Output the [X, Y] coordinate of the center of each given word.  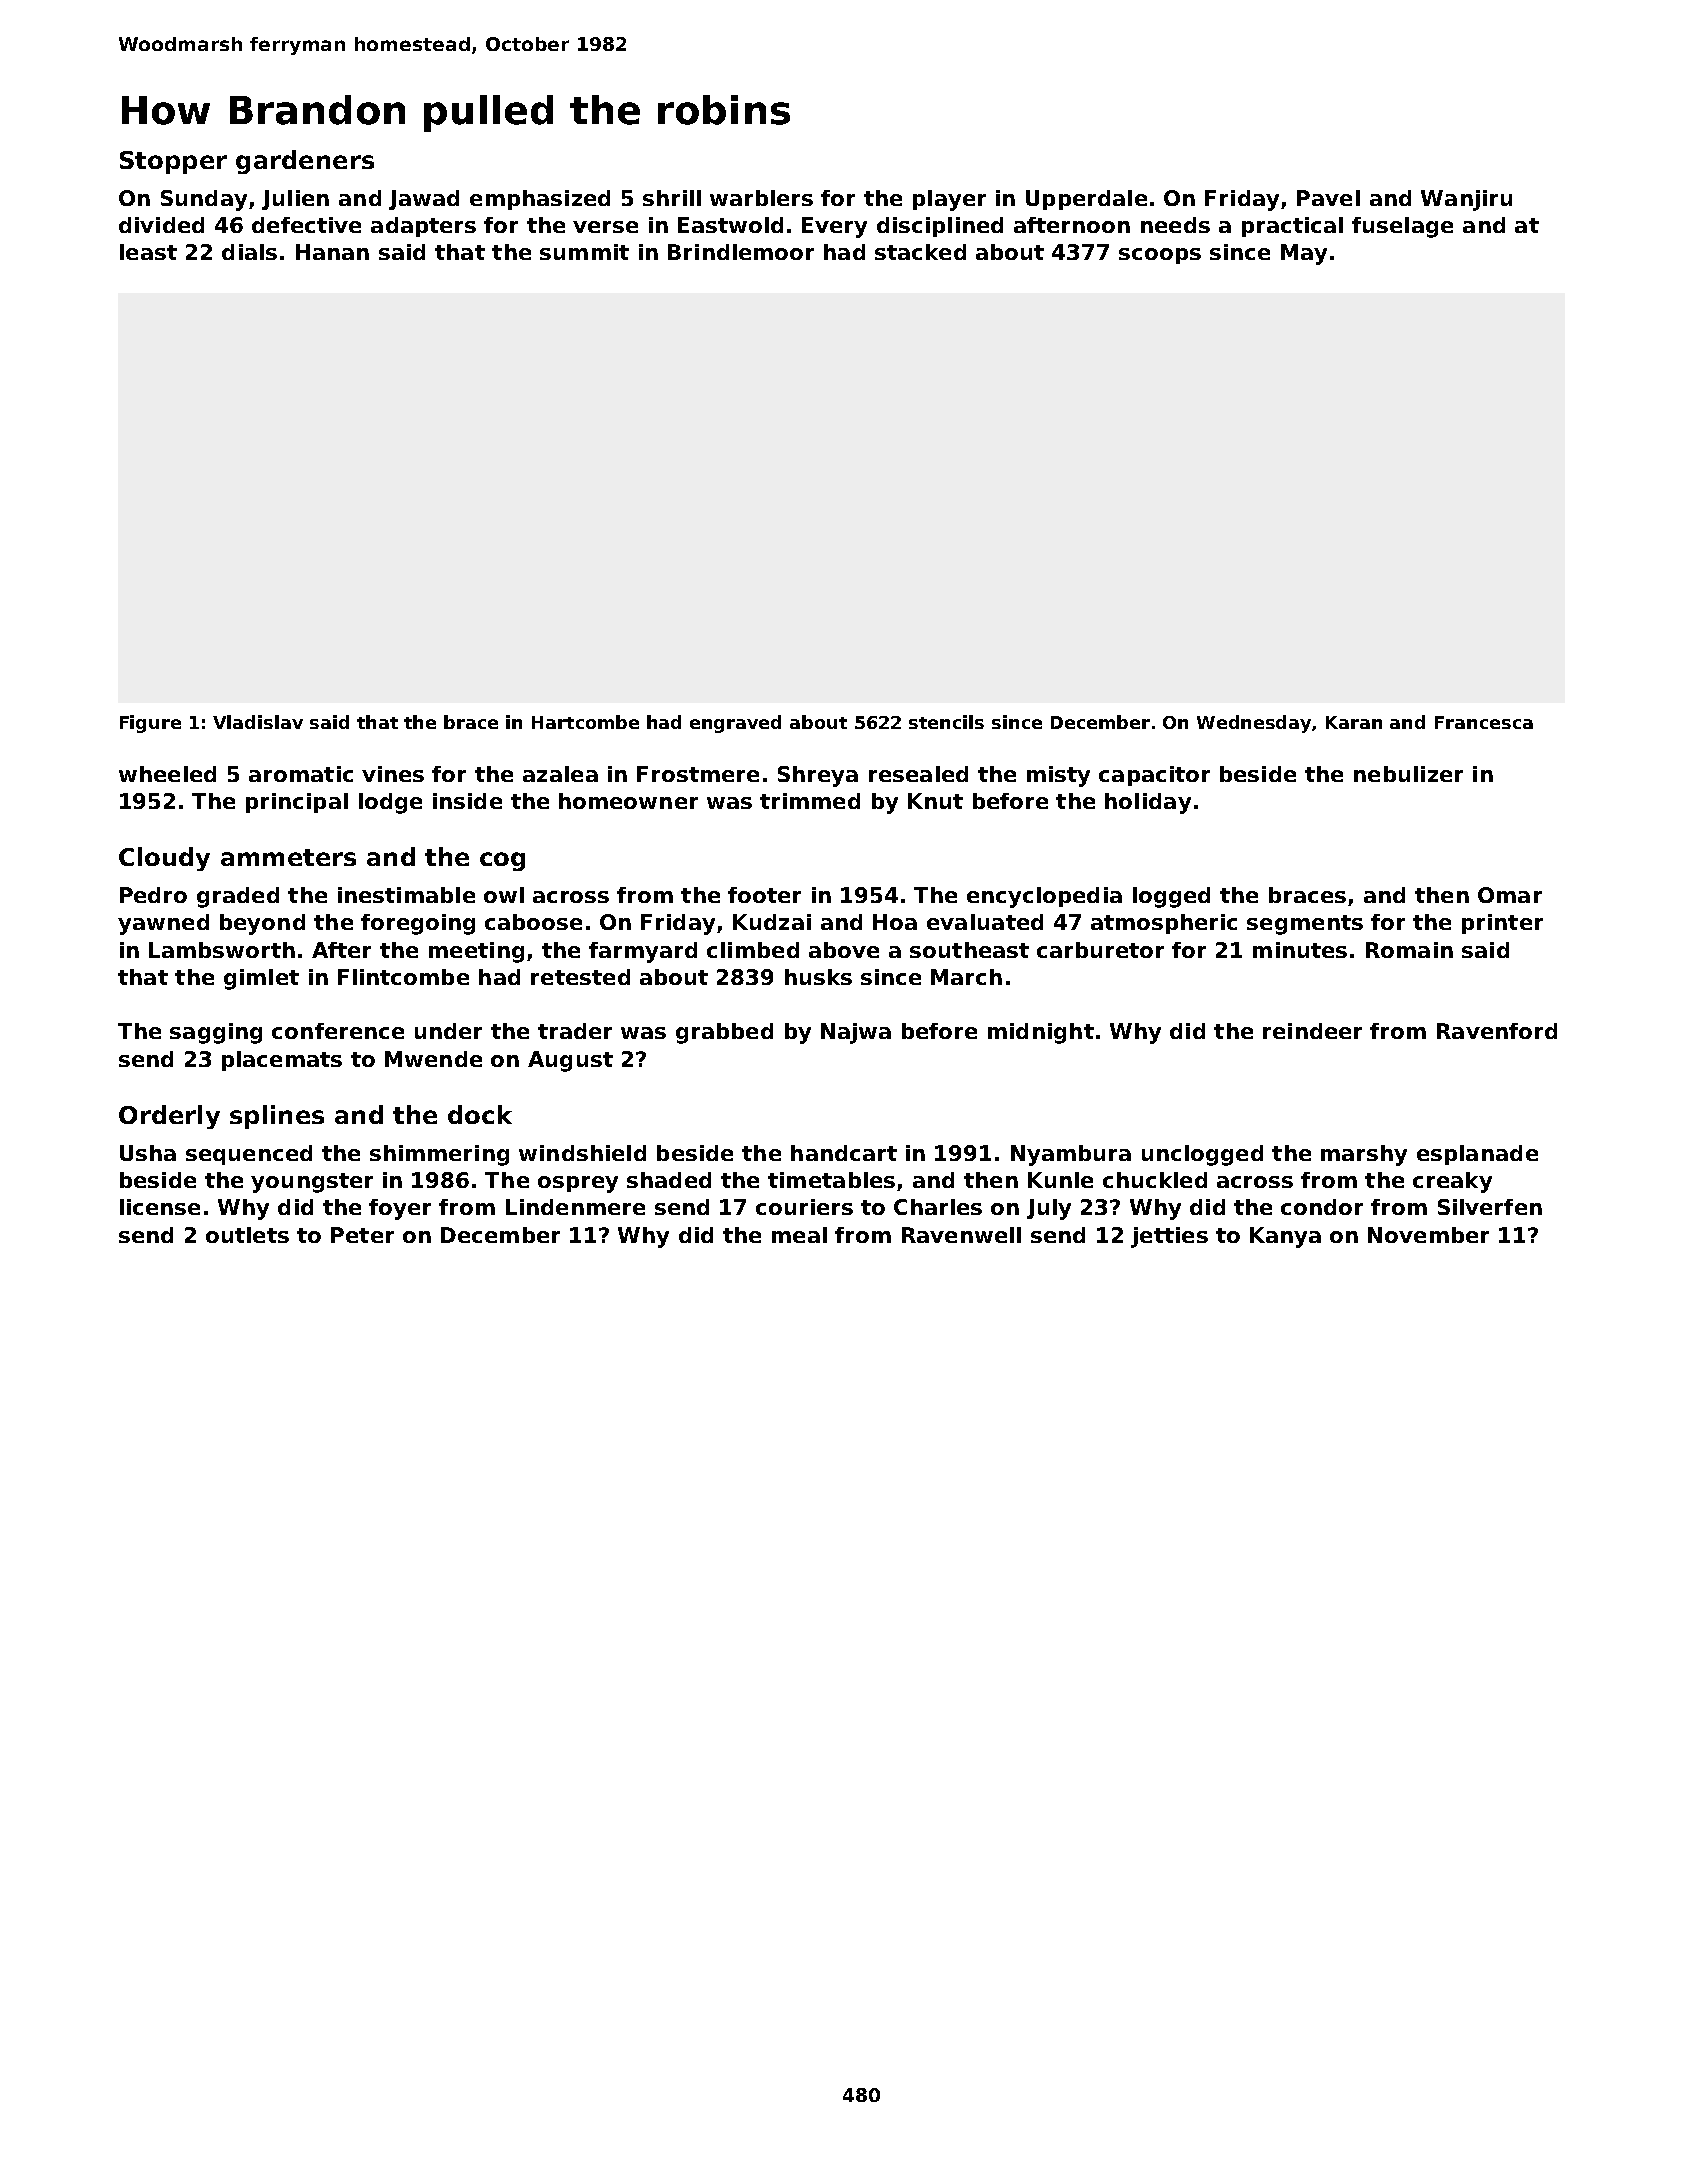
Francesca [1484, 722]
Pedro [153, 895]
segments [1305, 925]
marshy [1364, 1155]
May [1304, 254]
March [966, 977]
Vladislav [258, 722]
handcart [844, 1153]
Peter [362, 1235]
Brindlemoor [741, 252]
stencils [946, 722]
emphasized [540, 200]
